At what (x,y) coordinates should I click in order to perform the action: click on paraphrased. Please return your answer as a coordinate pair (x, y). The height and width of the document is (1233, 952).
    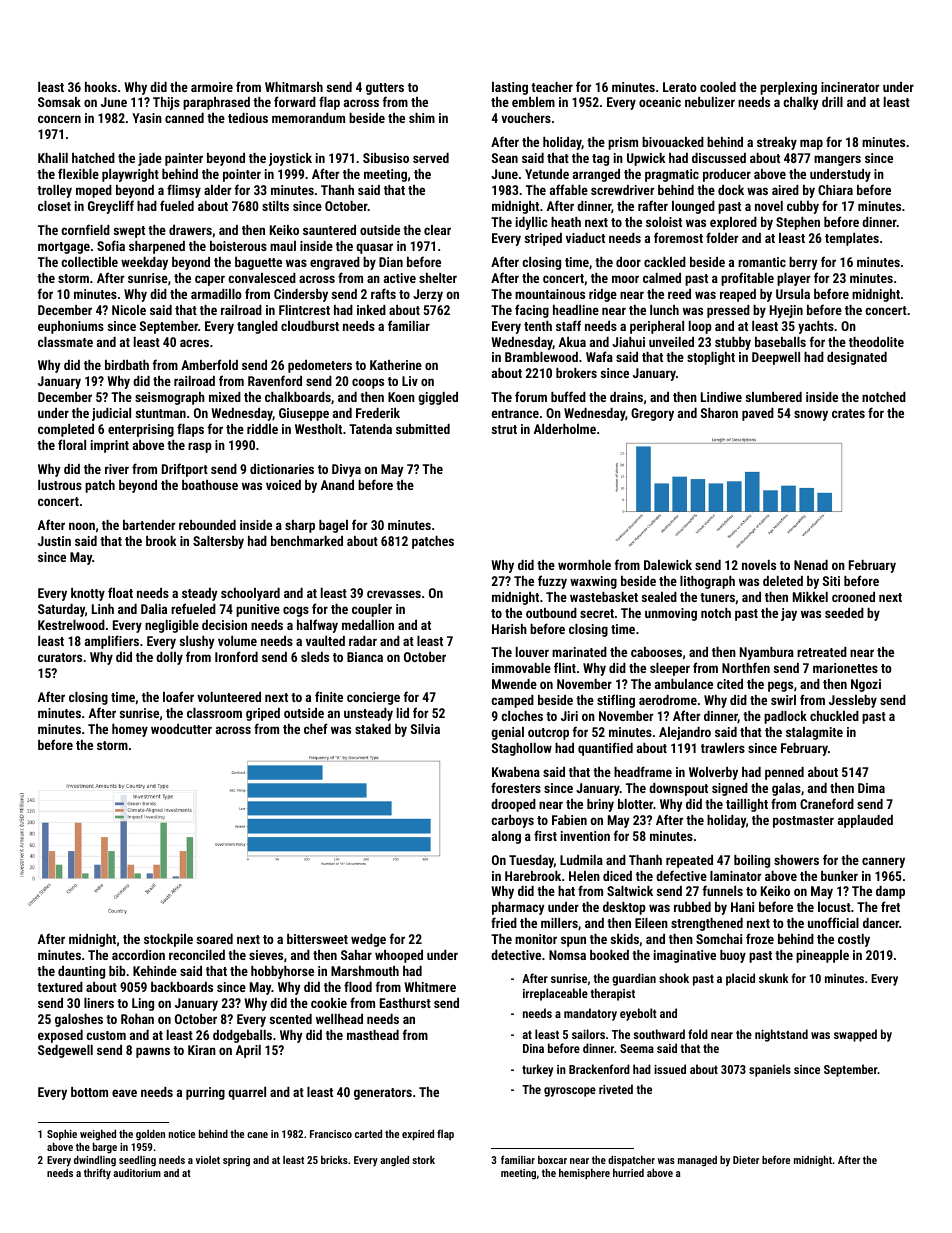
    Looking at the image, I should click on (216, 103).
